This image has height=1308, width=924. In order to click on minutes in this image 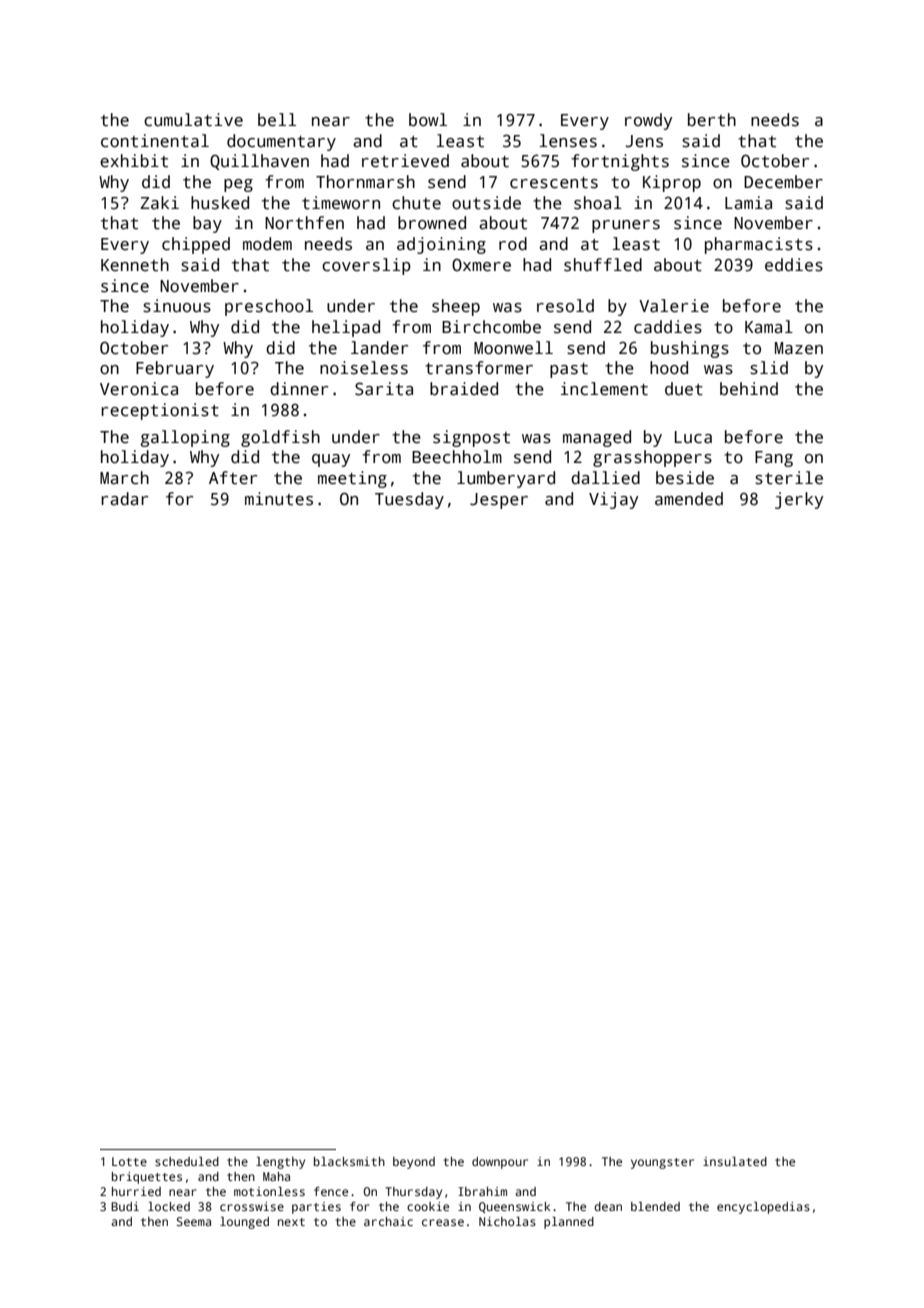, I will do `click(279, 499)`.
